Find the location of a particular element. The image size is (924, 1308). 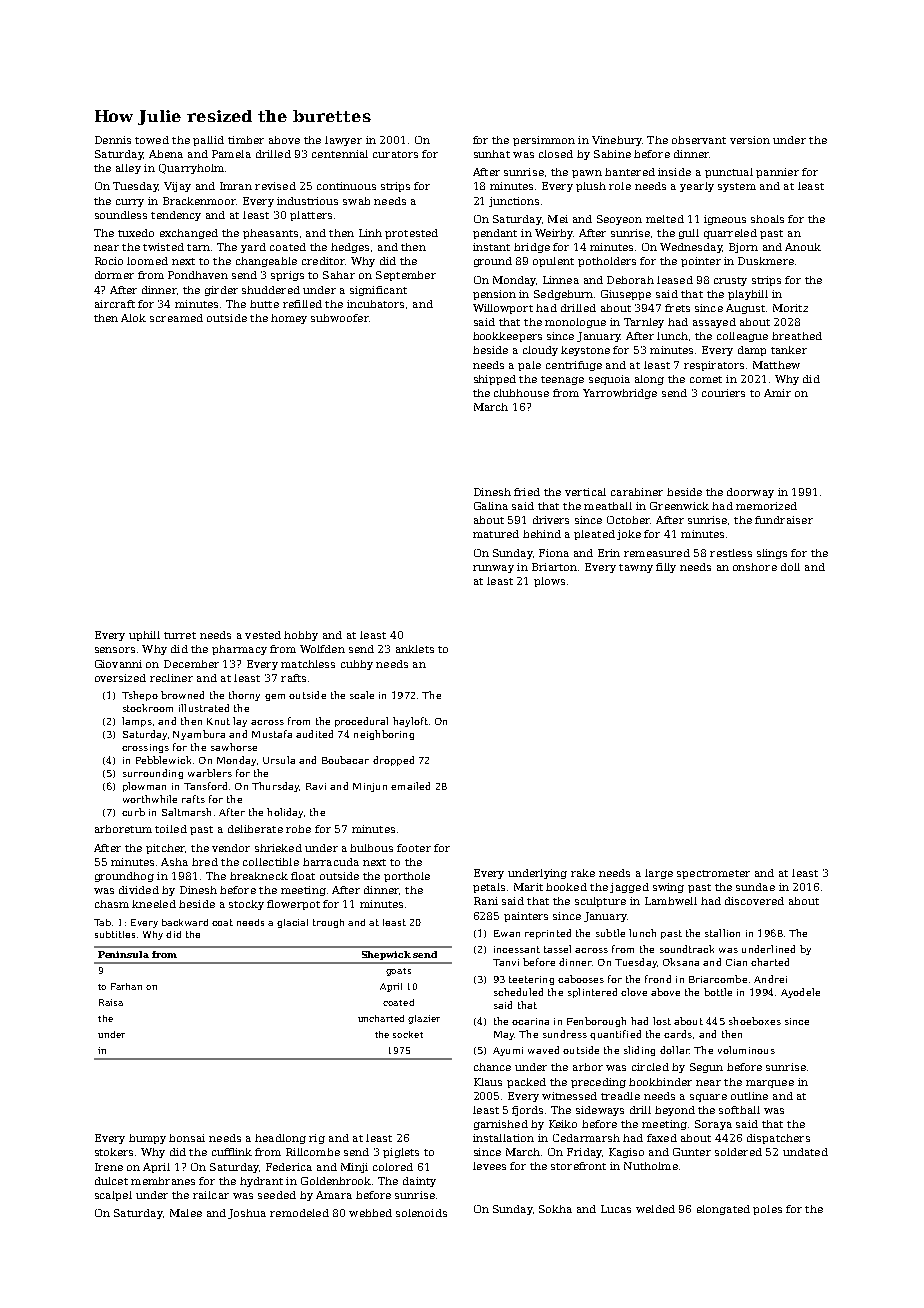

installation is located at coordinates (503, 1138).
